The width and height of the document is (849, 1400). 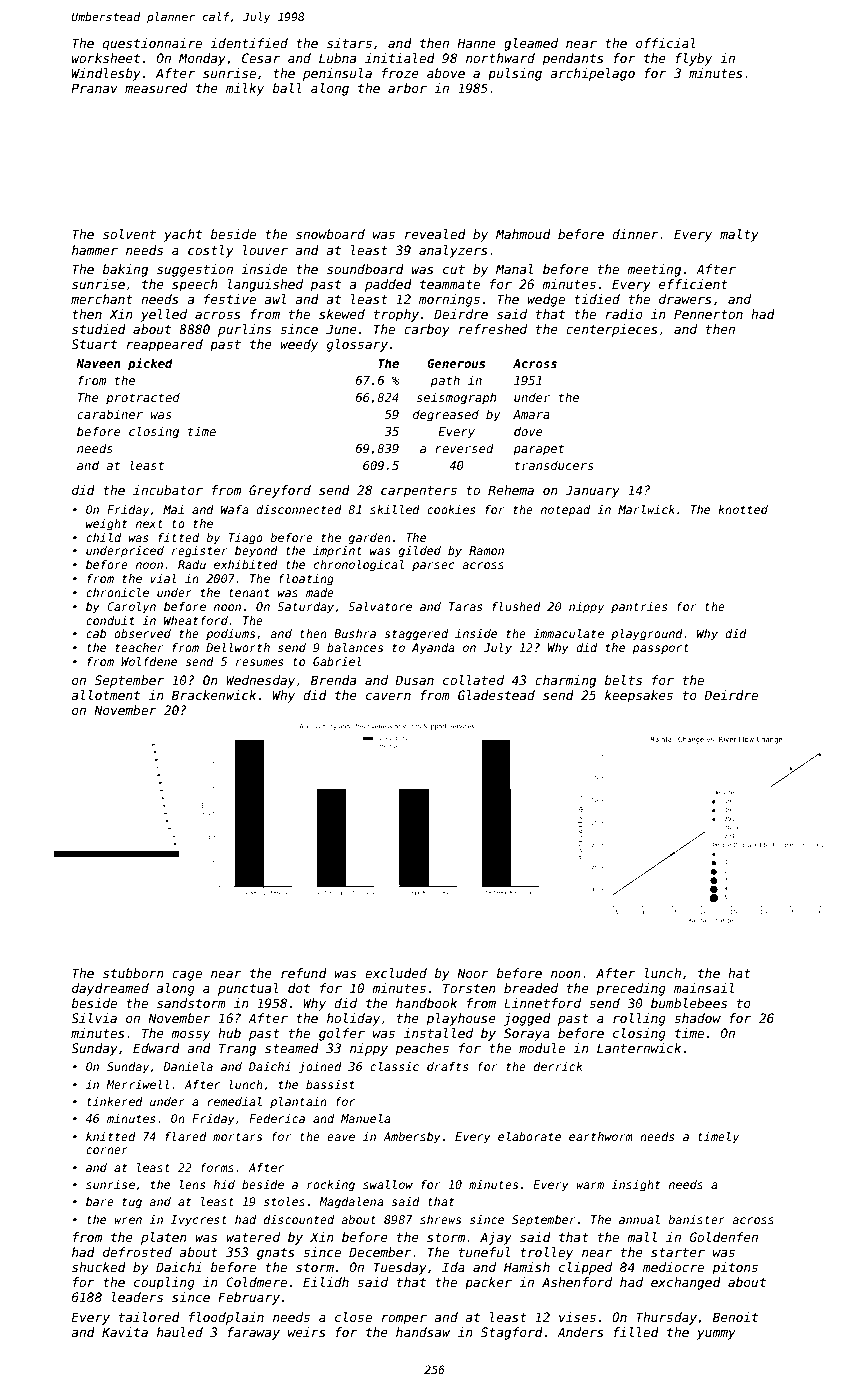 I want to click on purlins, so click(x=244, y=330).
